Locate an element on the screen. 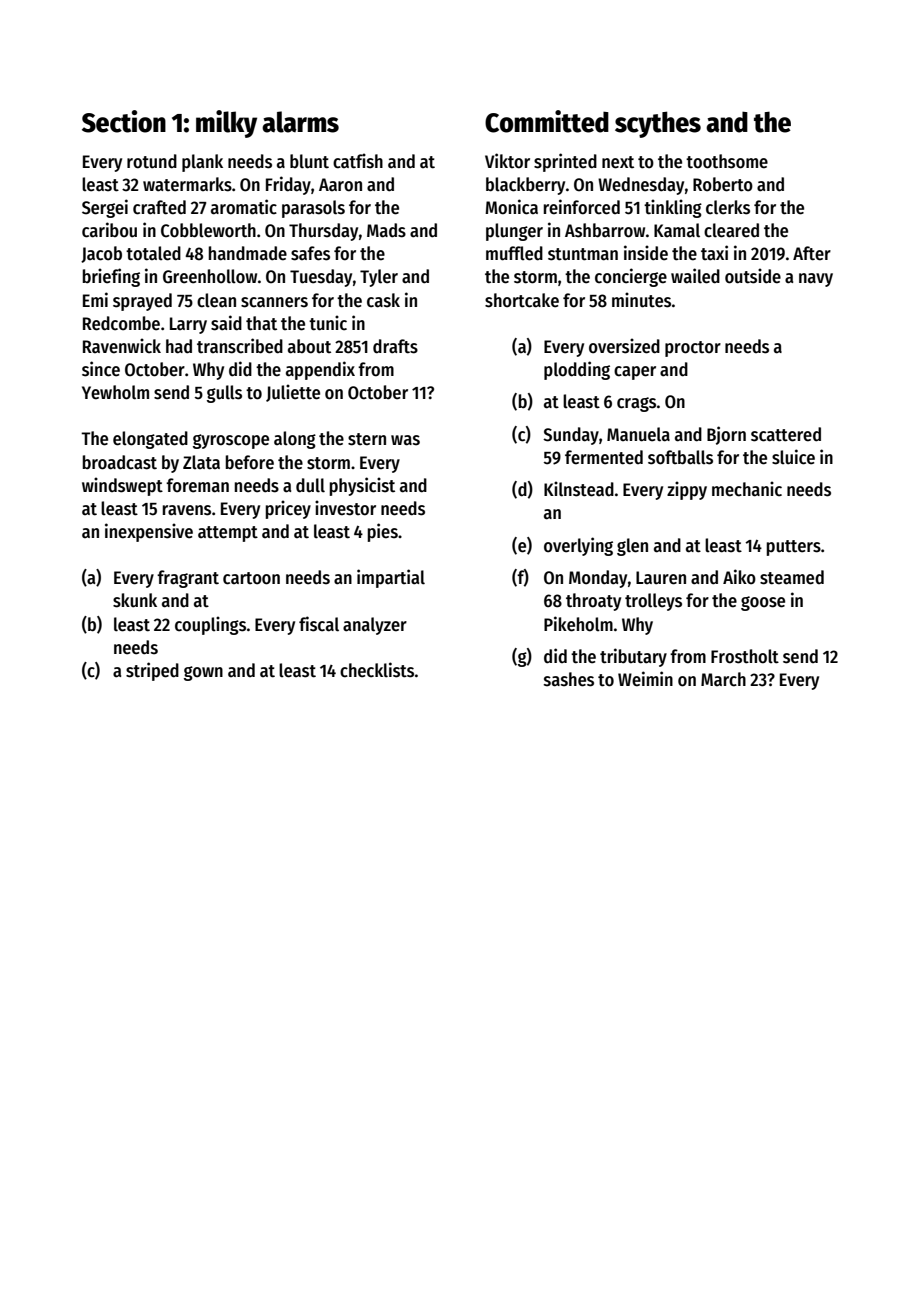  pricey is located at coordinates (288, 509).
